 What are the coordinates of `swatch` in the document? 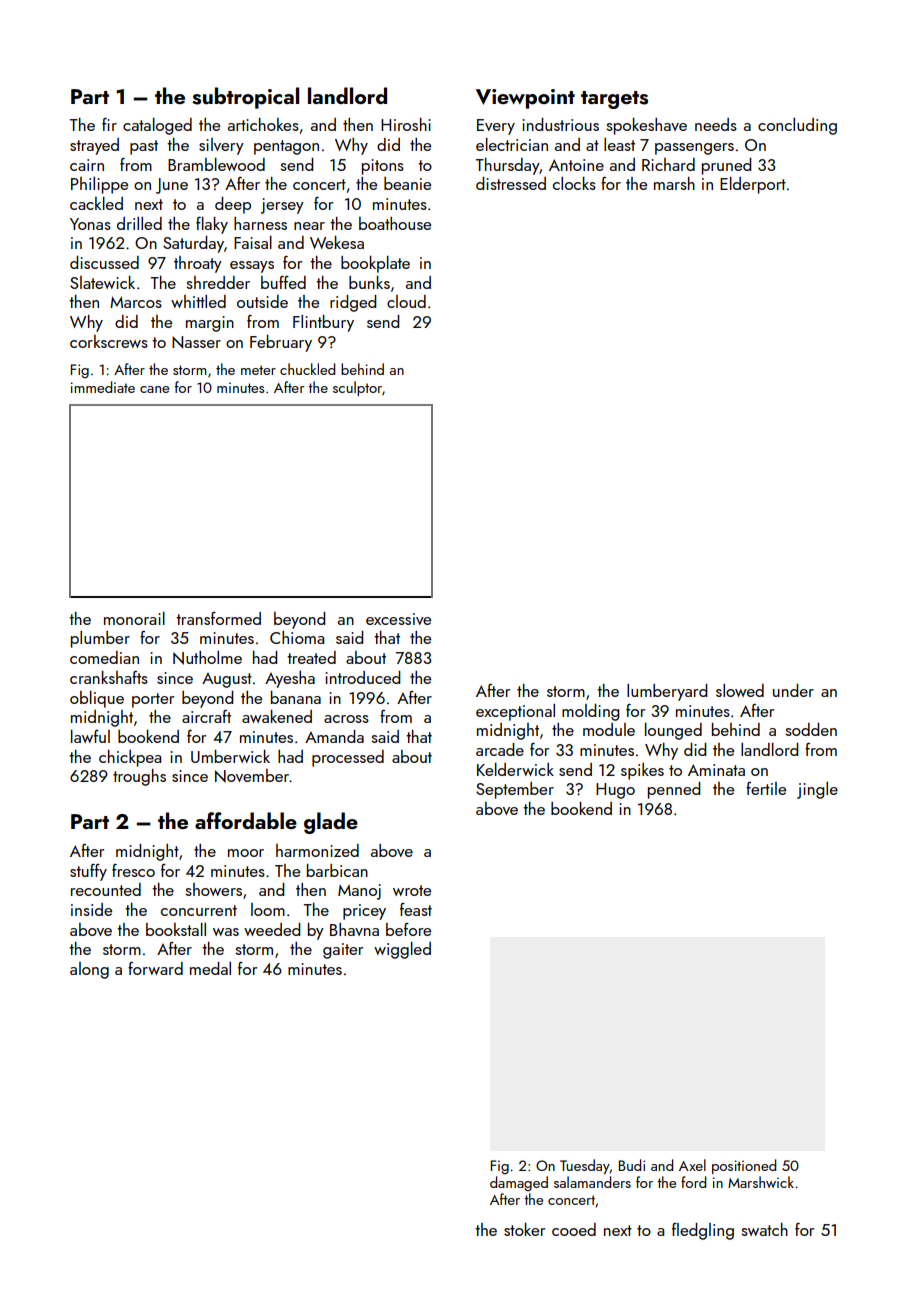 It's located at (764, 1229).
